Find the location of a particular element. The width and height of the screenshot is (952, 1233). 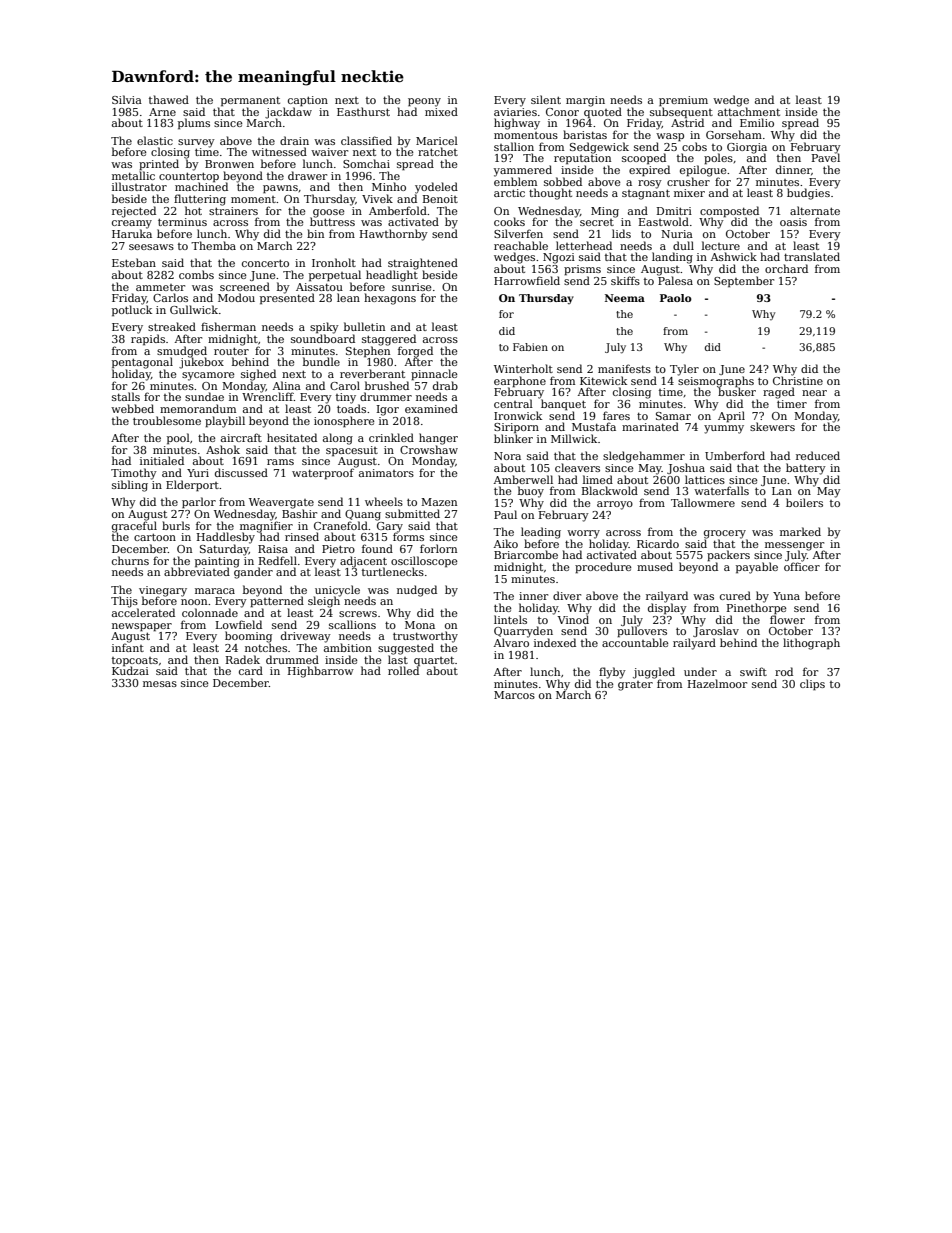

premium is located at coordinates (683, 101).
